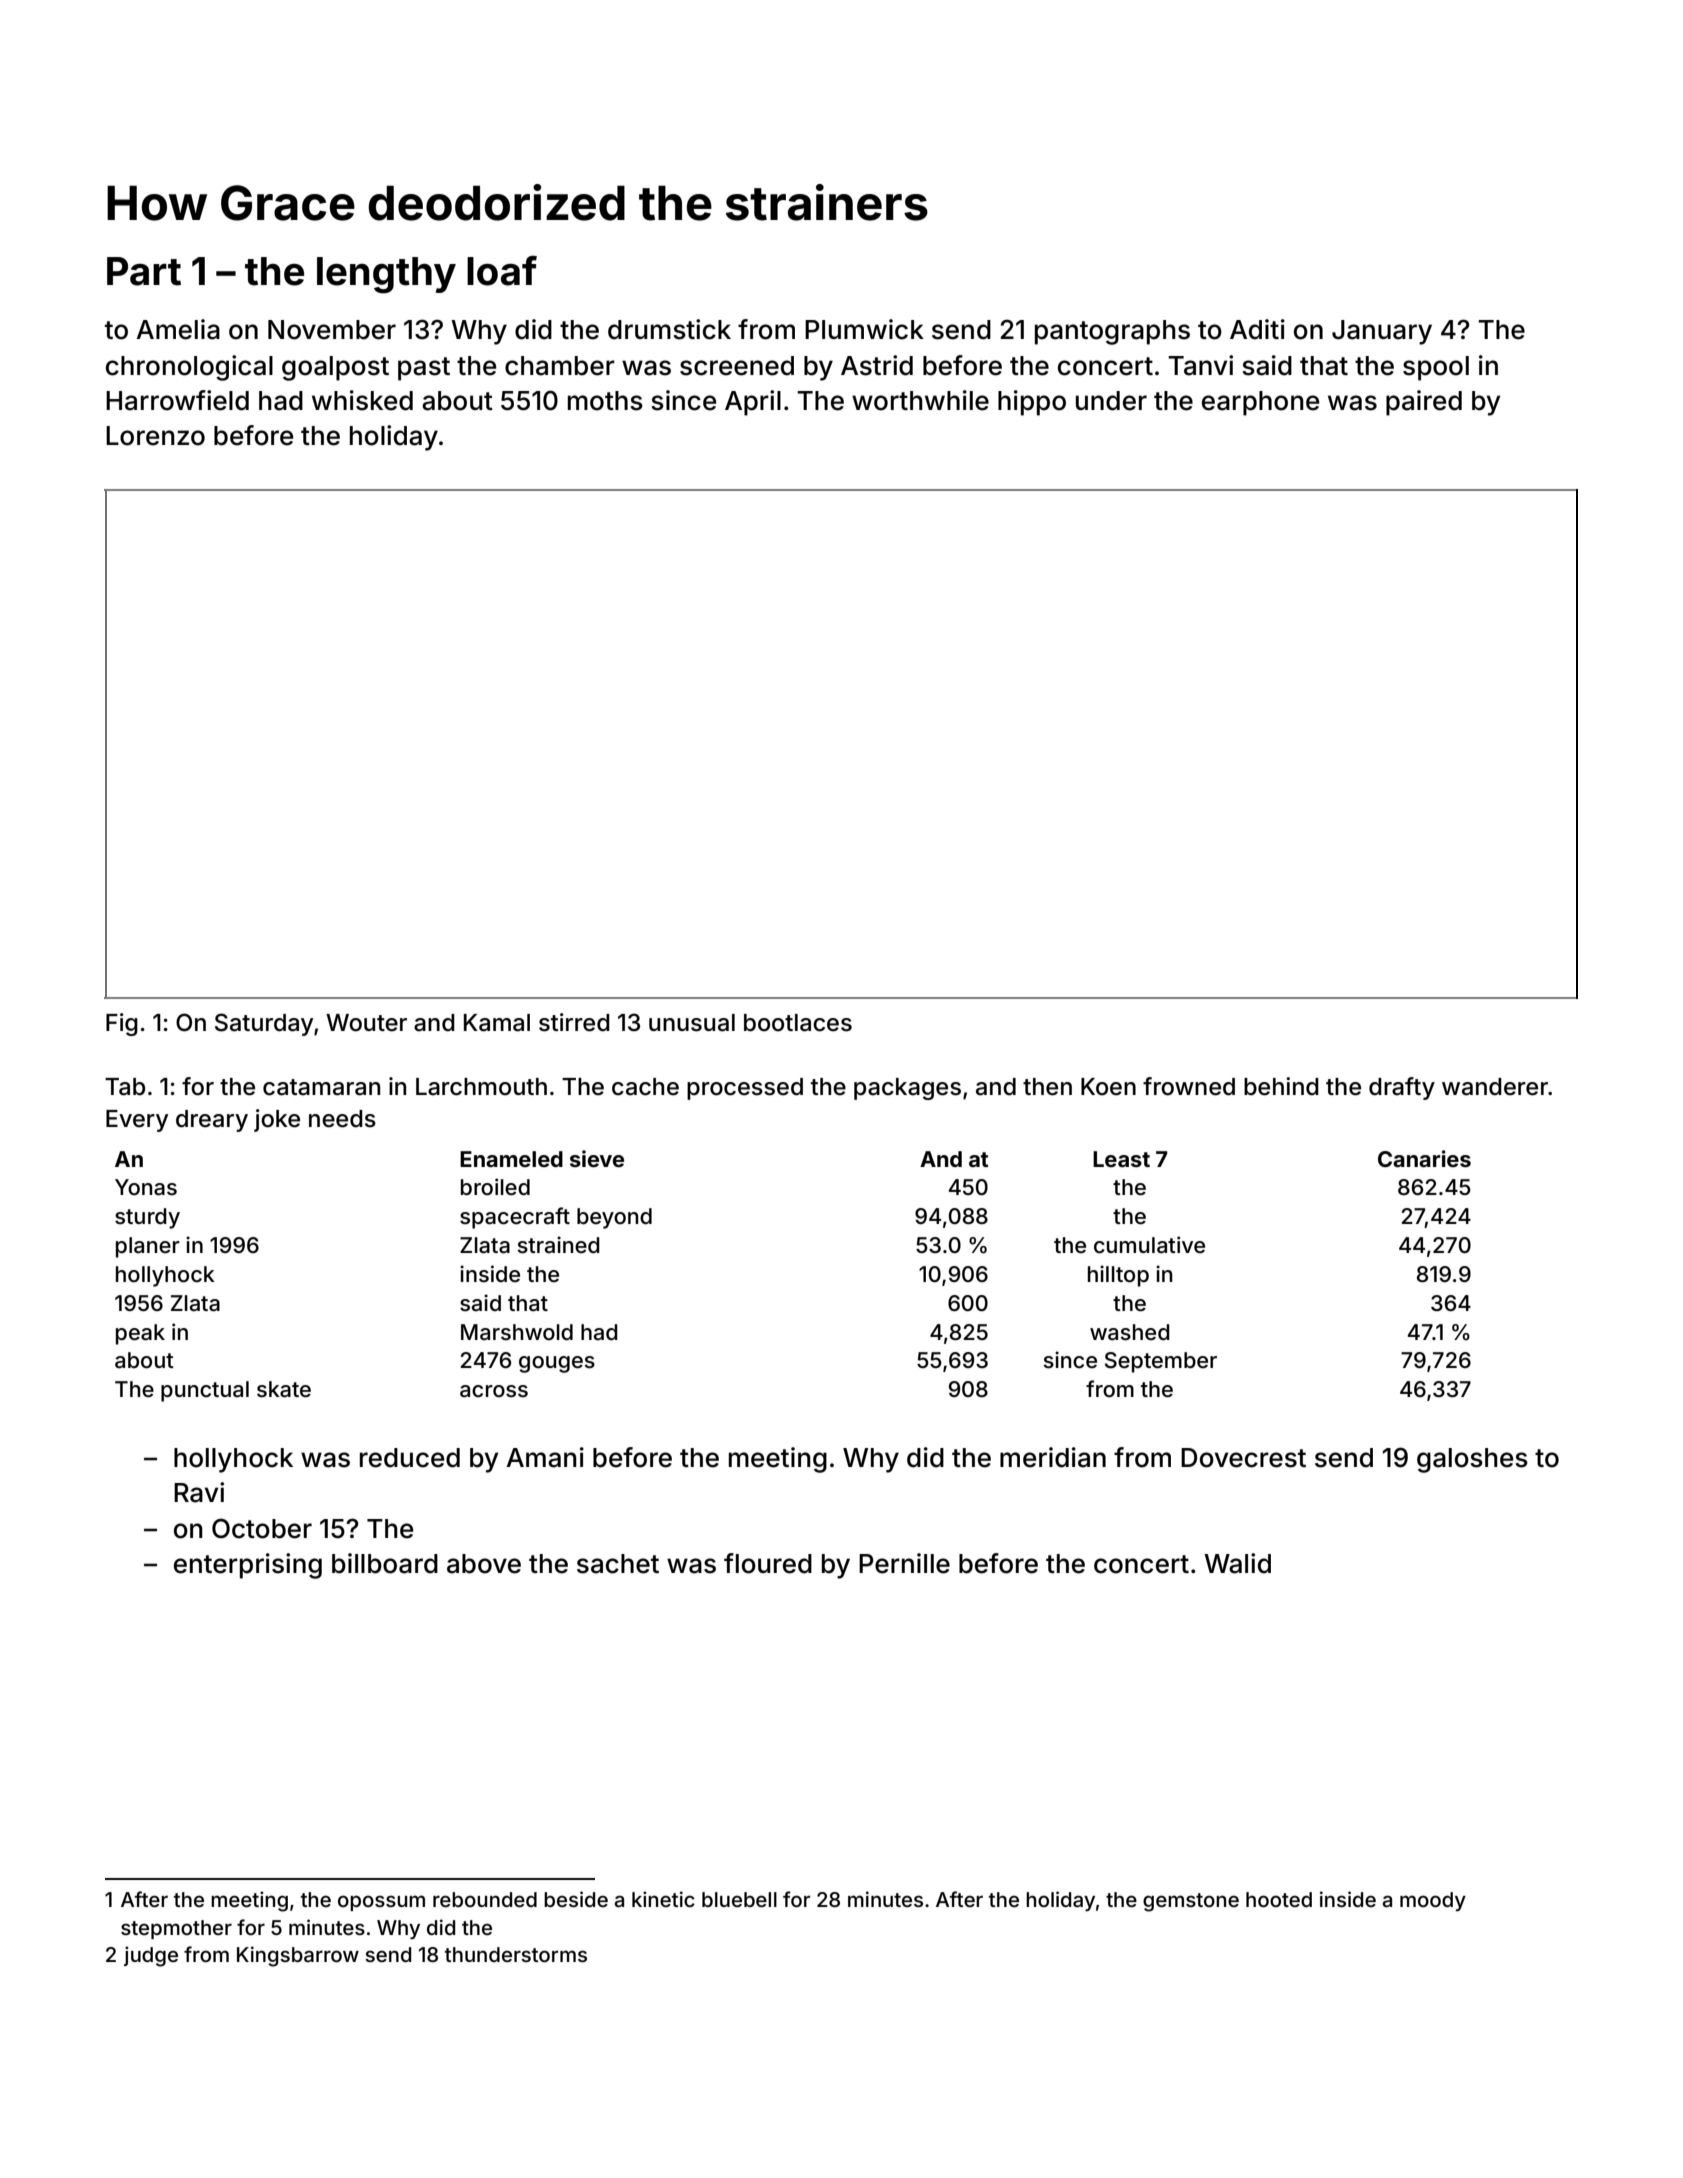 The width and height of the document is (1683, 2178). Describe the element at coordinates (381, 1903) in the document. I see `opossum` at that location.
